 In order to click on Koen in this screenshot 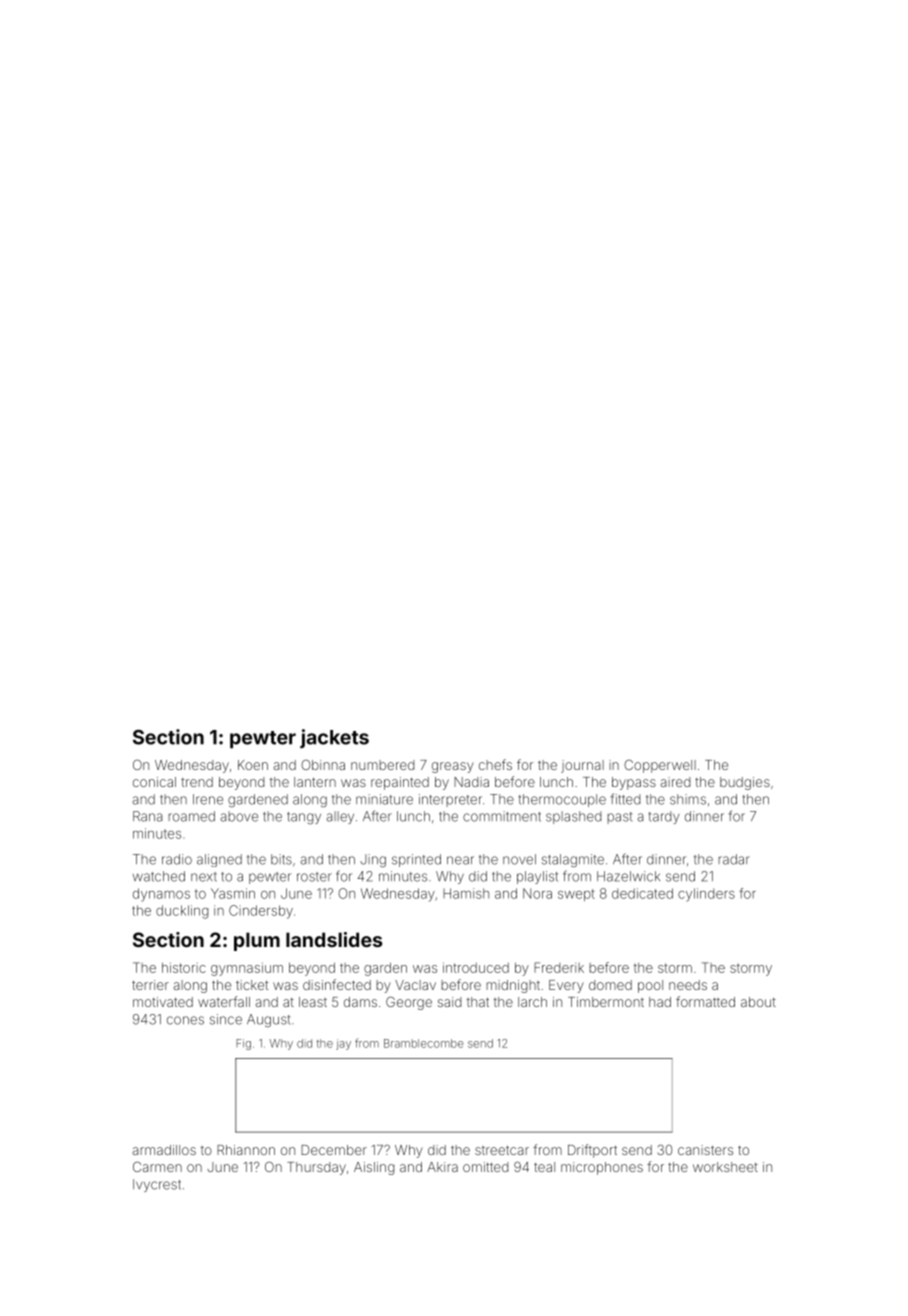, I will do `click(253, 765)`.
